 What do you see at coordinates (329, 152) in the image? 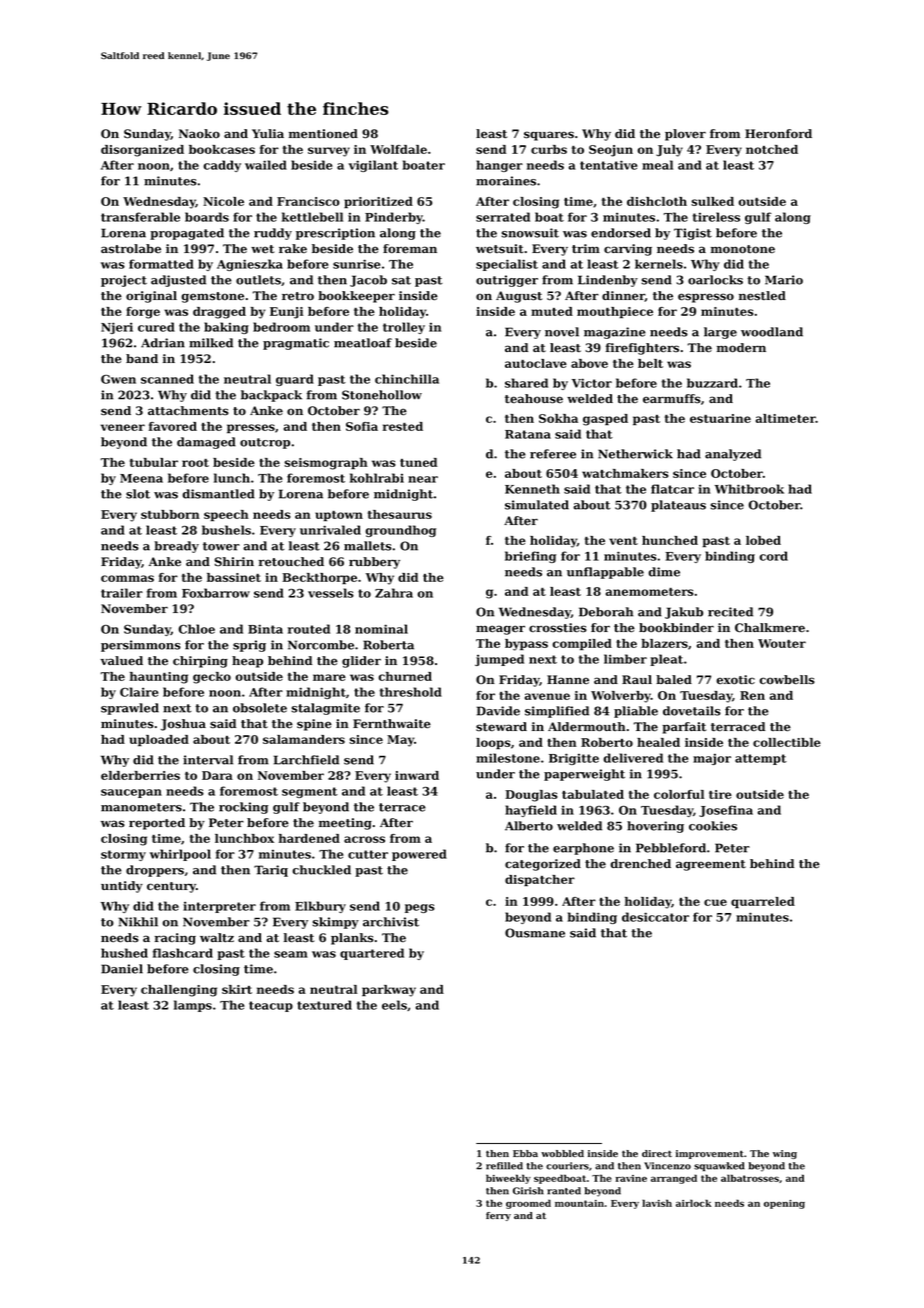
I see `survey` at bounding box center [329, 152].
